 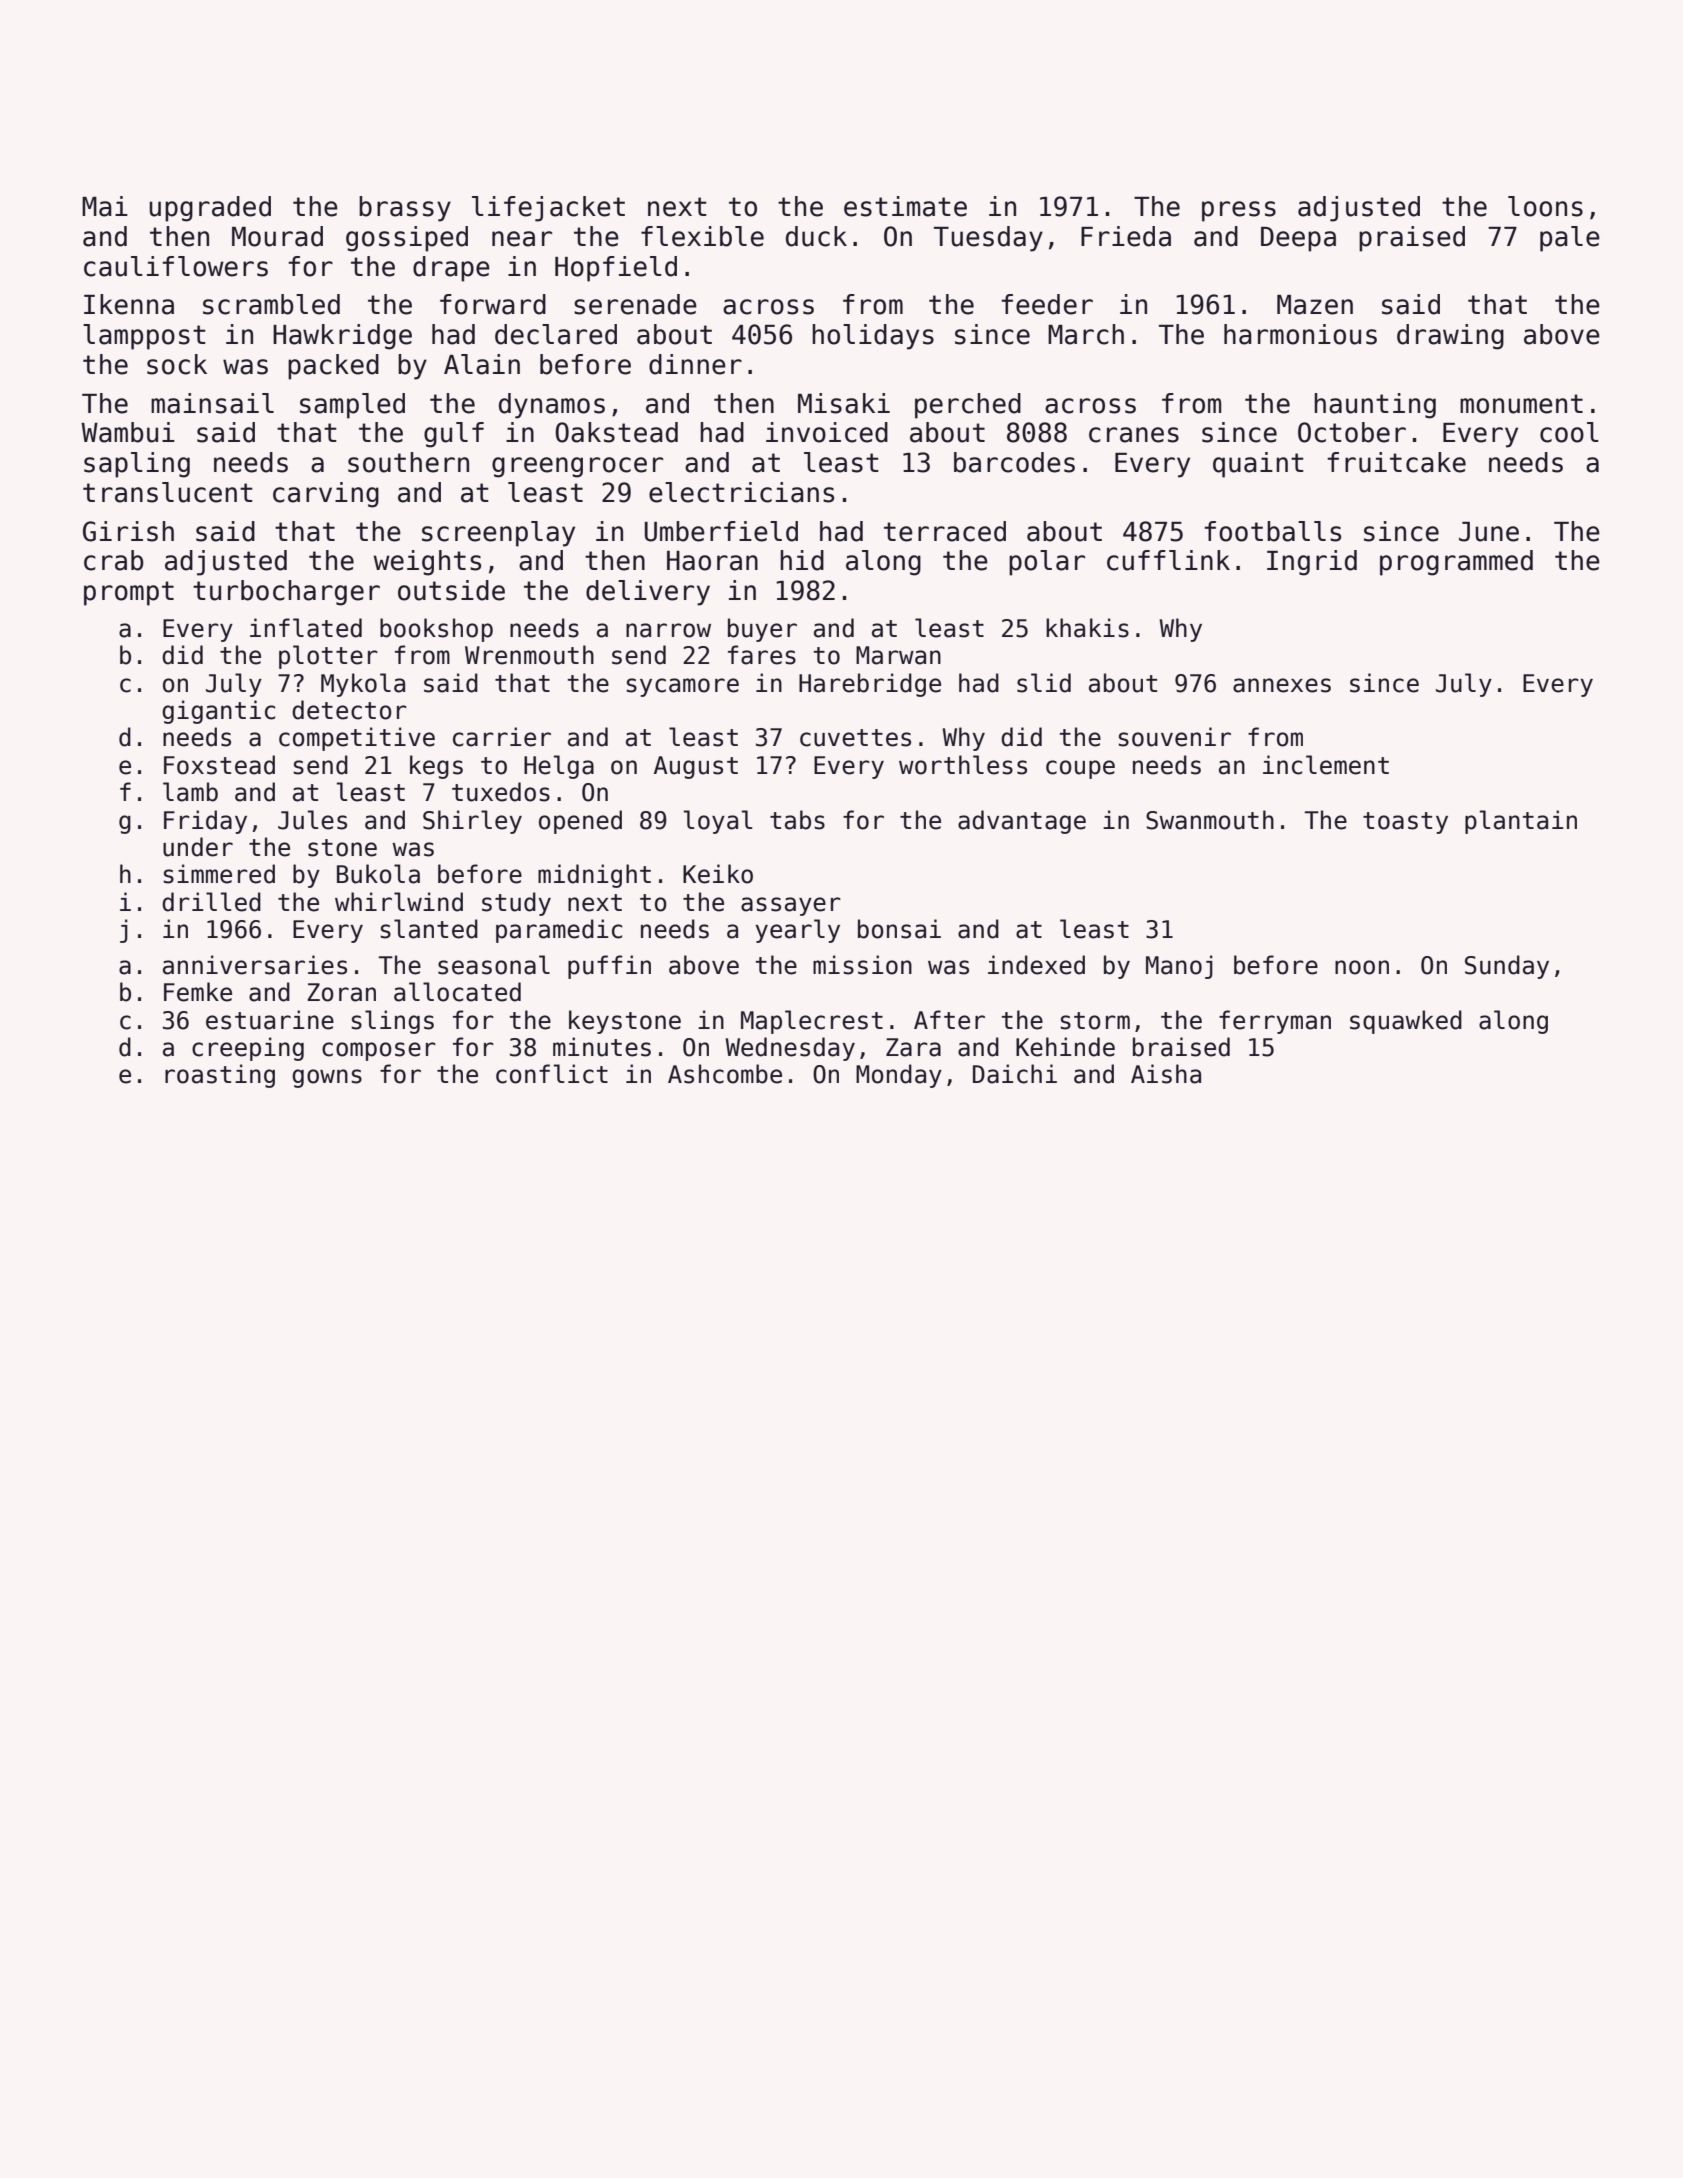 I want to click on composer, so click(x=379, y=1051).
